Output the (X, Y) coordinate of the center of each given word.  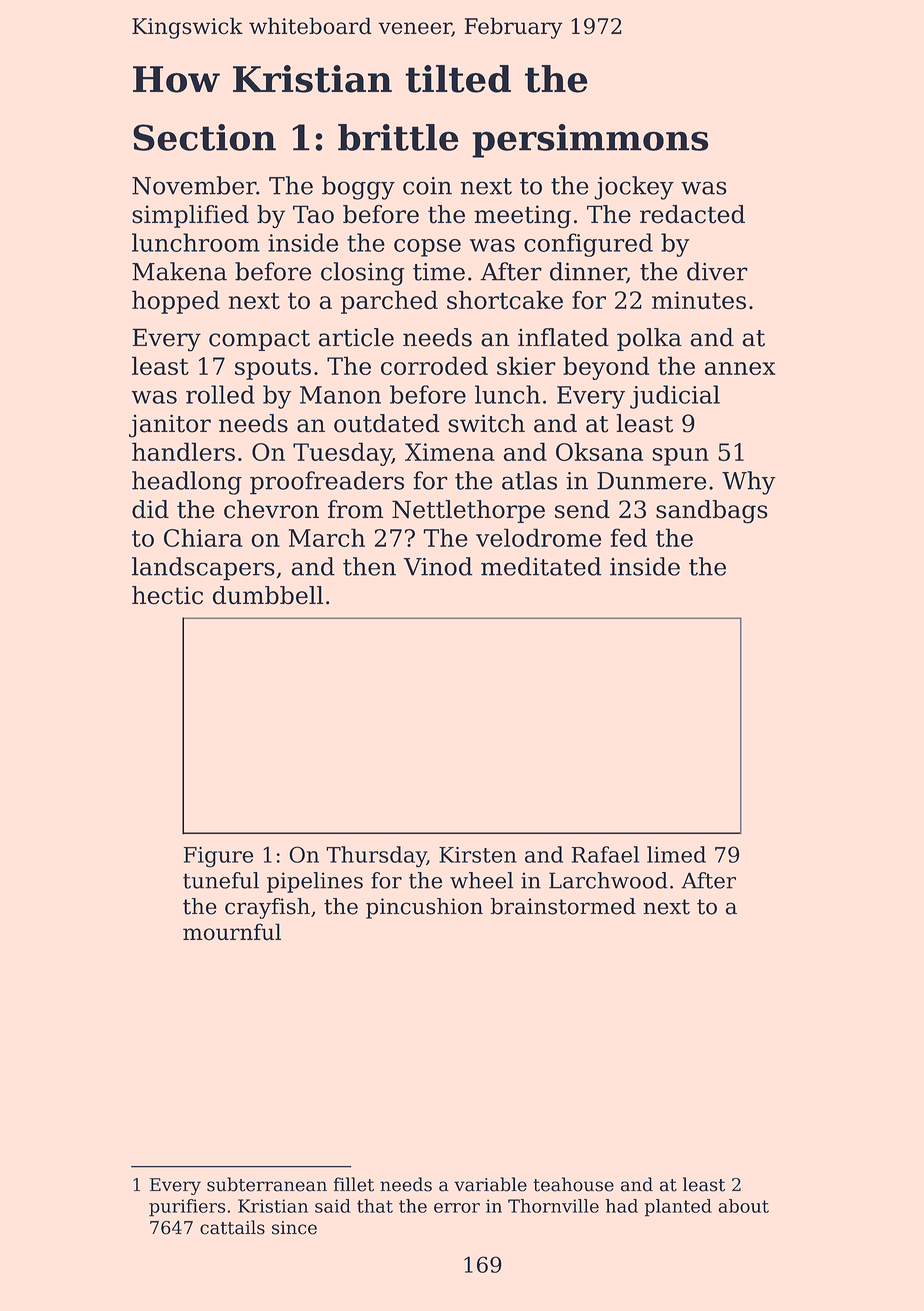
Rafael (605, 854)
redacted (692, 214)
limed (676, 854)
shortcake (505, 300)
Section (204, 137)
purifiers (187, 1208)
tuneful (221, 880)
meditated (541, 566)
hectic (167, 595)
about (743, 1206)
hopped (176, 302)
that (375, 1206)
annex (740, 368)
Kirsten (478, 855)
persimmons (590, 141)
